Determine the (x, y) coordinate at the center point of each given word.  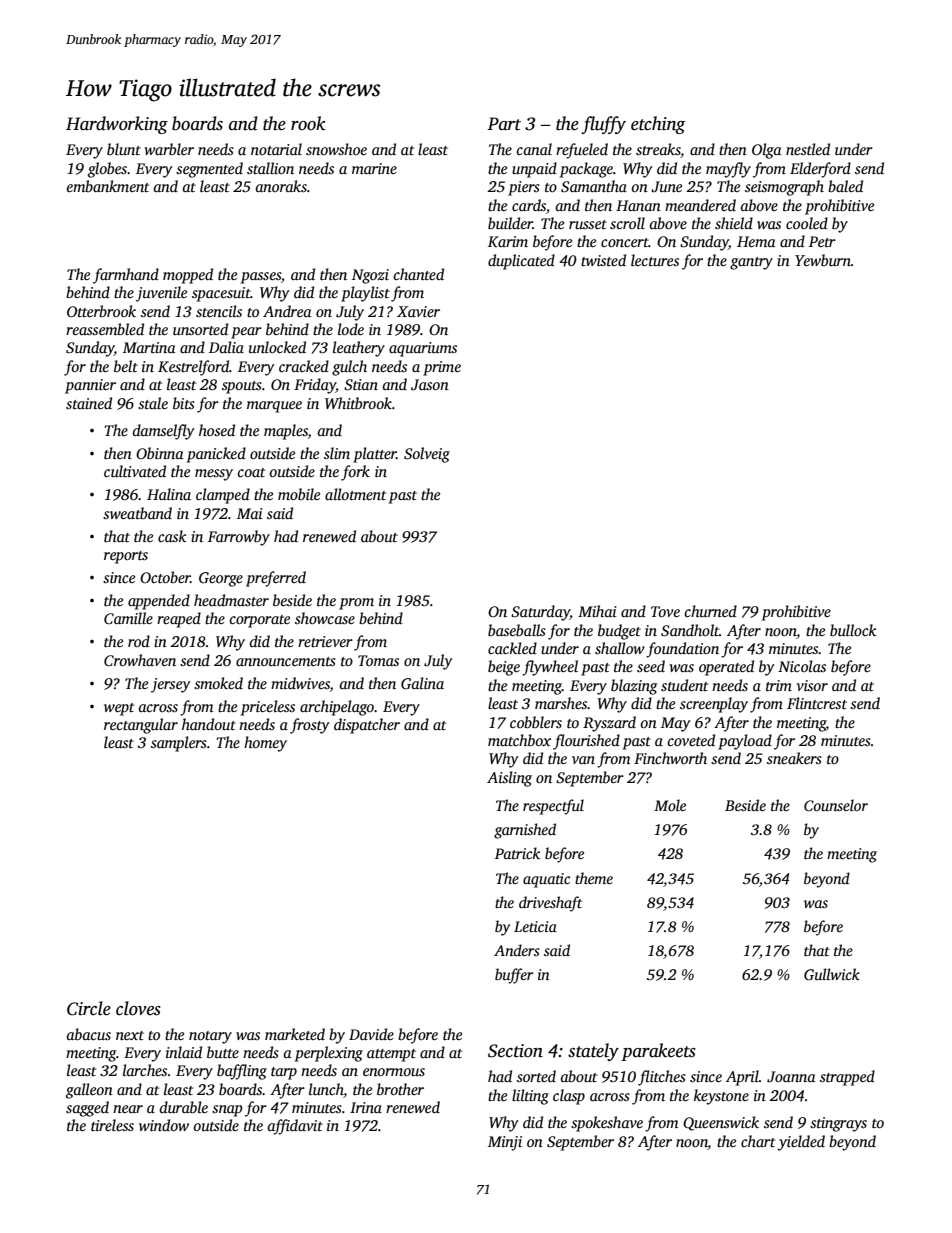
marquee (274, 407)
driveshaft (550, 904)
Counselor (836, 805)
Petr (822, 241)
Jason (430, 384)
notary (210, 1037)
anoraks (281, 186)
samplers (179, 744)
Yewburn (823, 260)
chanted (418, 274)
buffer (514, 976)
